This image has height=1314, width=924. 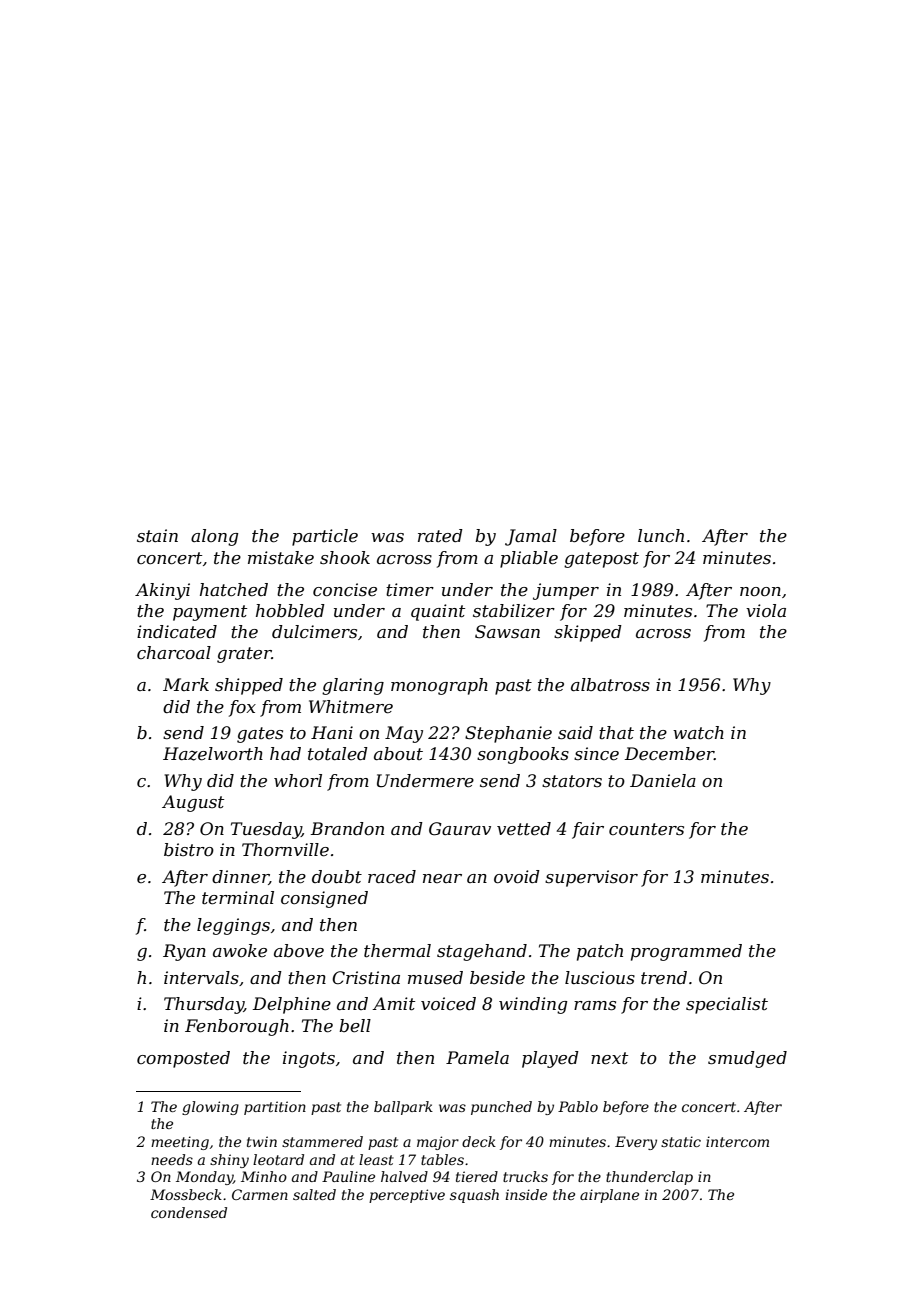 What do you see at coordinates (575, 733) in the image?
I see `said` at bounding box center [575, 733].
